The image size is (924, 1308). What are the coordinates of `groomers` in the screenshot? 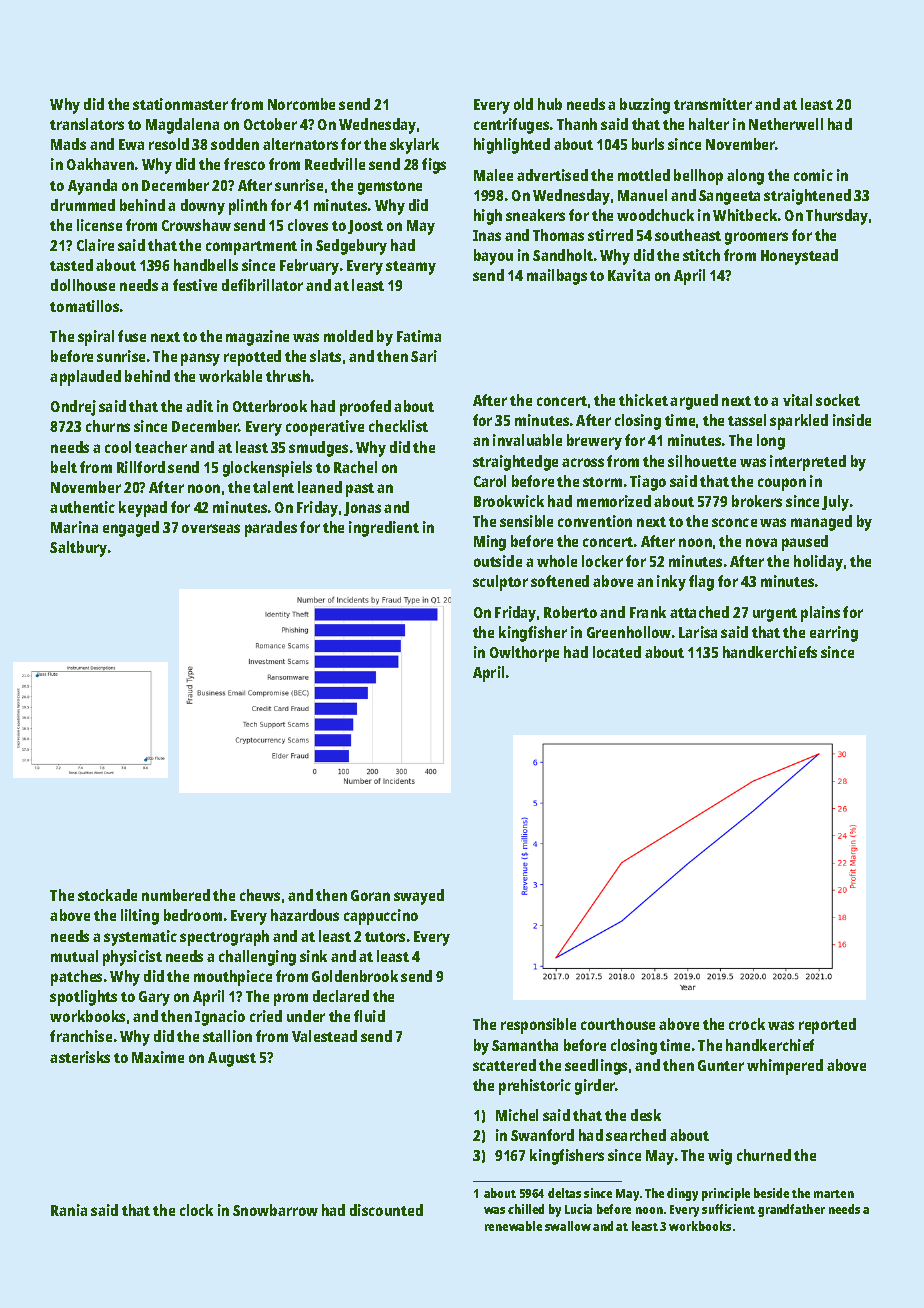 It's located at (756, 238).
